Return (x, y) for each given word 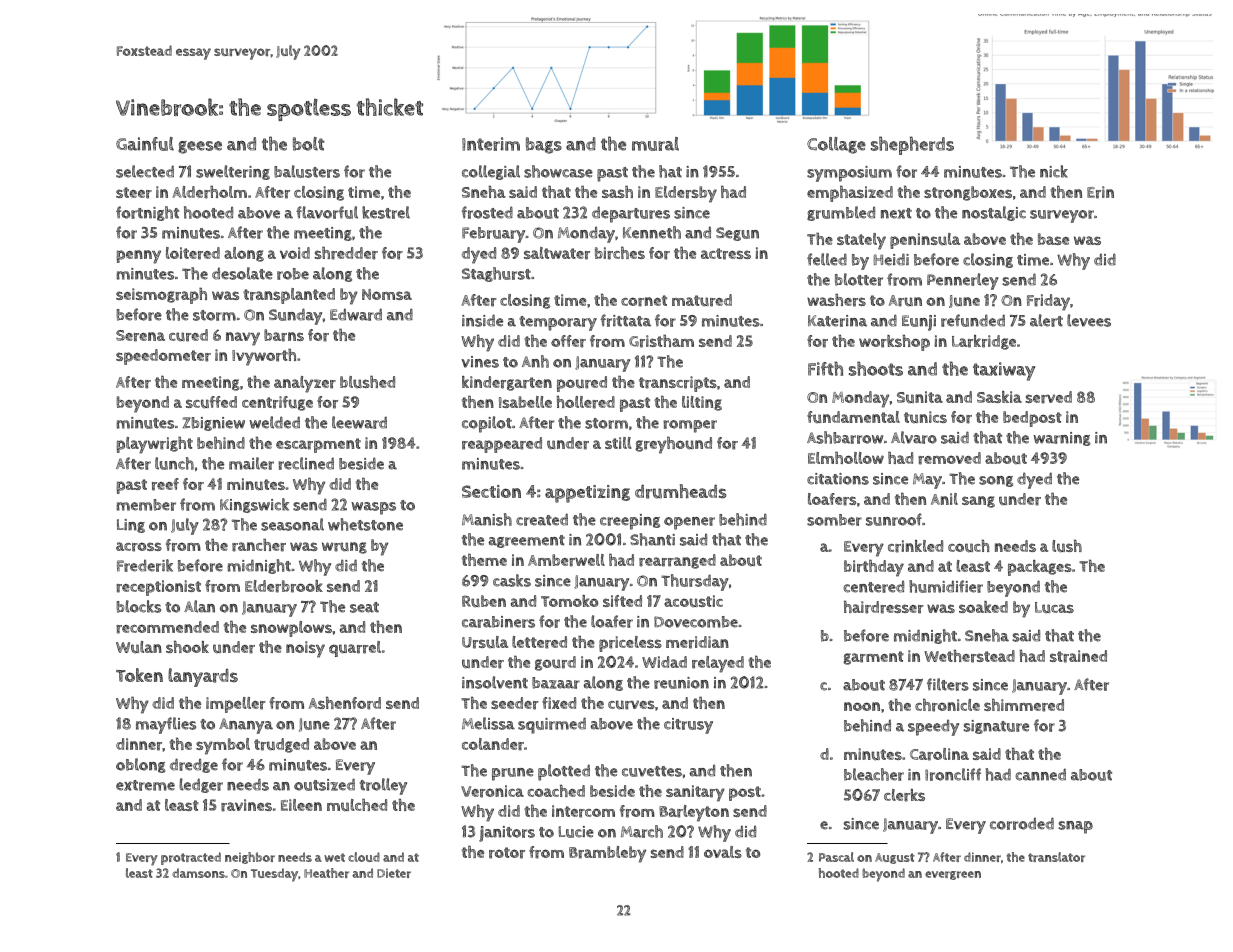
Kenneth (652, 232)
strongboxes (968, 193)
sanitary (695, 793)
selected (145, 171)
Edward (356, 314)
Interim (491, 144)
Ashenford (345, 703)
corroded (1022, 823)
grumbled (841, 213)
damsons (198, 873)
